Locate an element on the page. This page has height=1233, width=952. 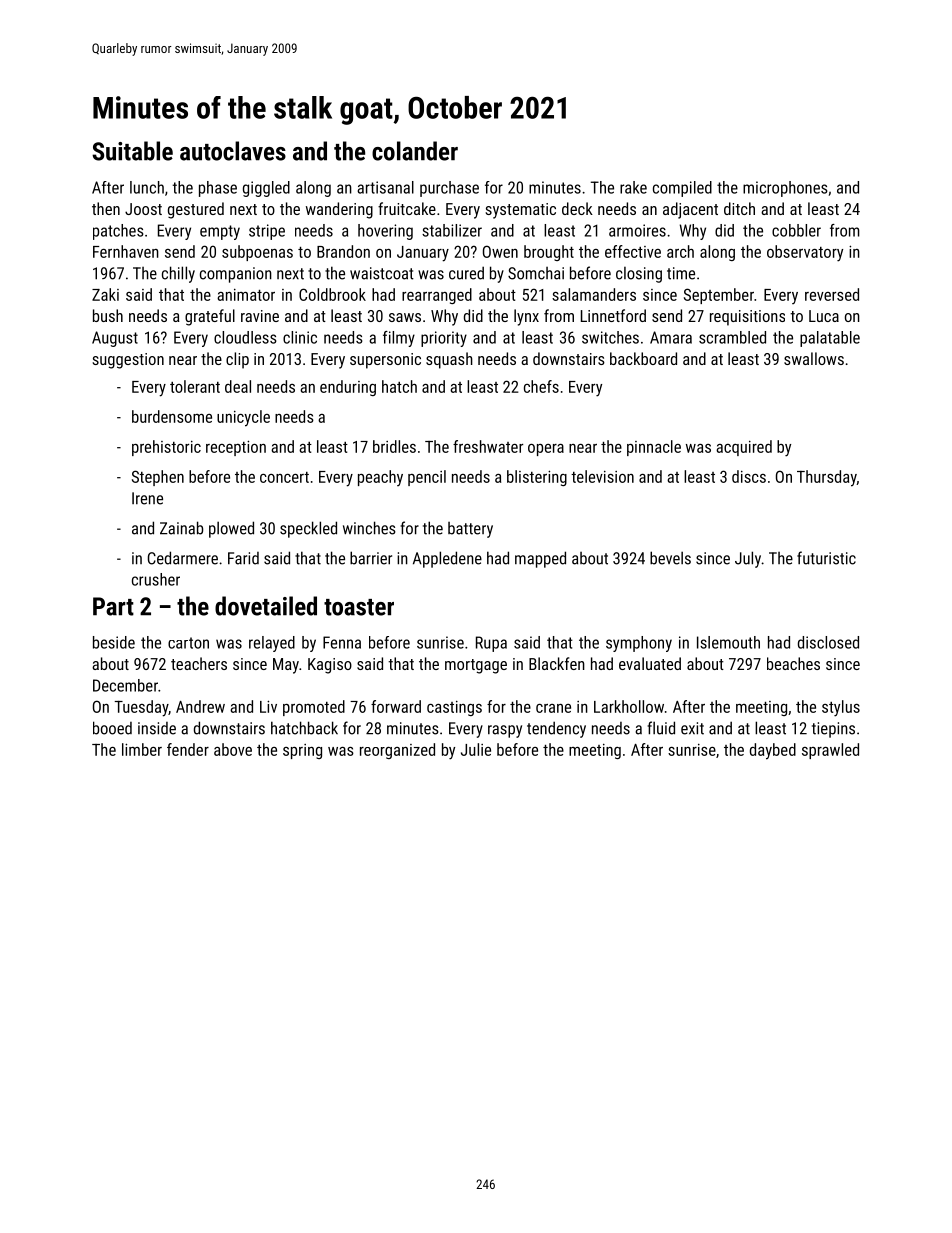
microphones is located at coordinates (785, 189).
